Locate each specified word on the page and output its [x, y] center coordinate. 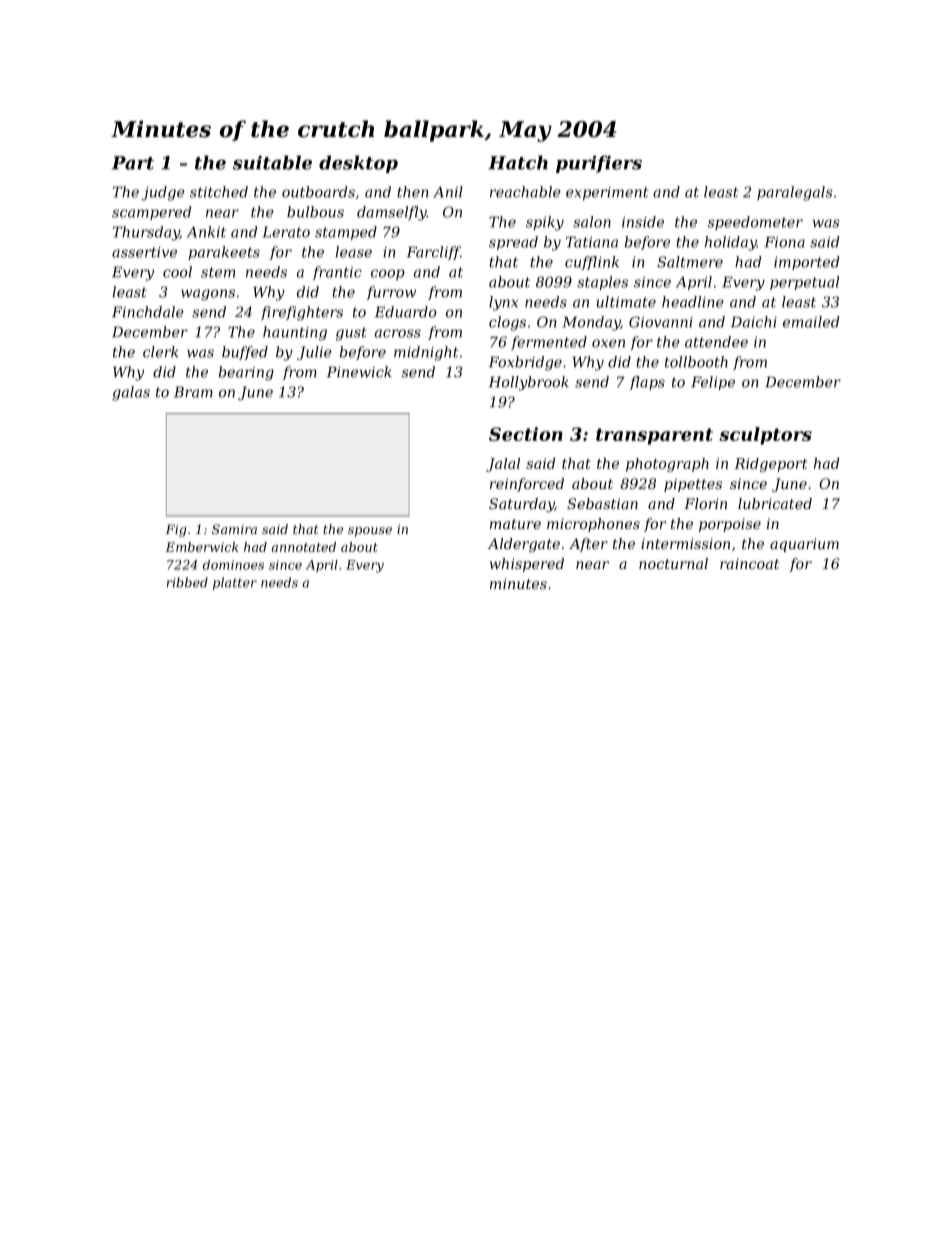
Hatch [518, 162]
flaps [647, 383]
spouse [370, 532]
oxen [608, 343]
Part [133, 163]
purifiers [599, 164]
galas [131, 393]
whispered [527, 565]
